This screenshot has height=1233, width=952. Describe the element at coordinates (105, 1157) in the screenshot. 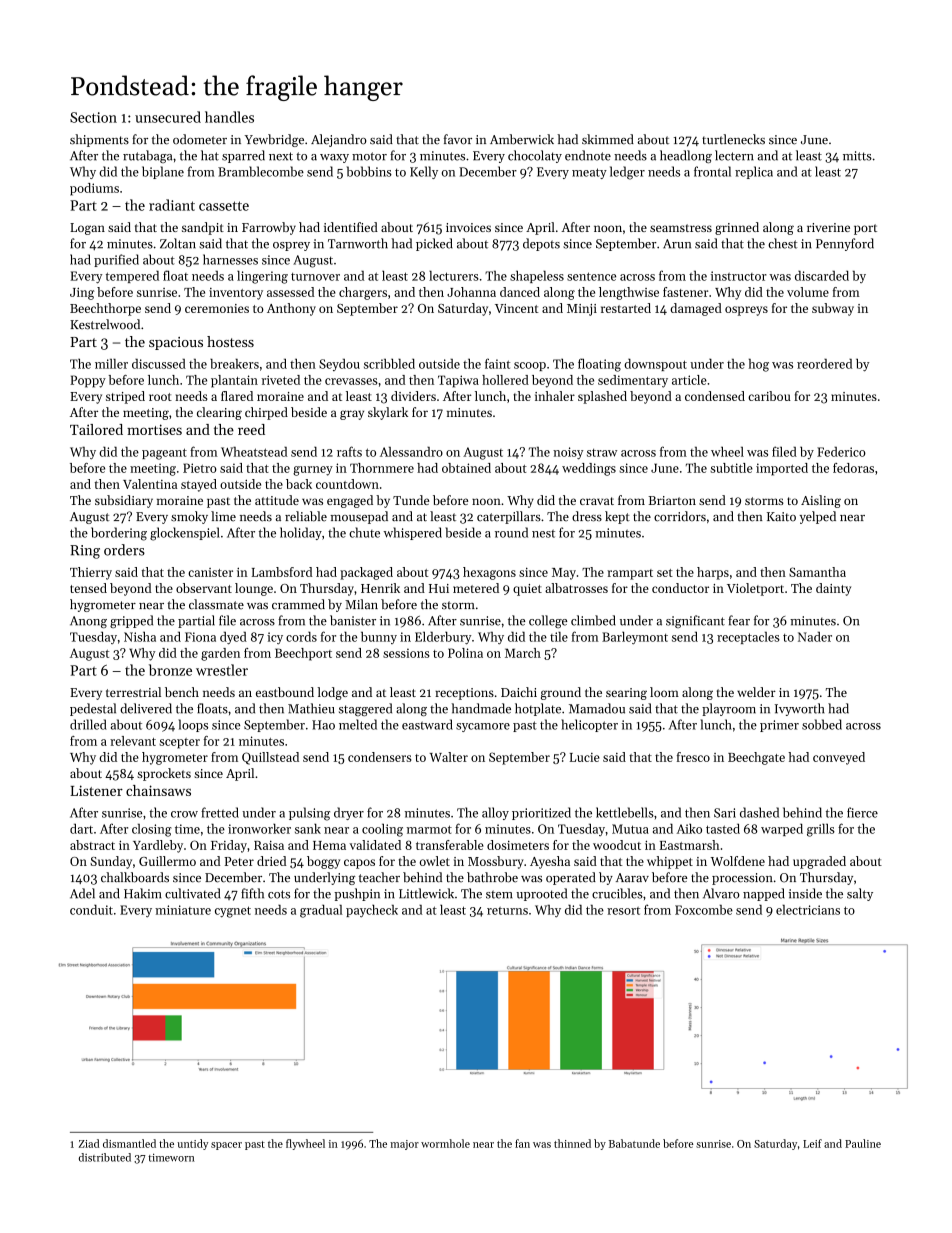

I see `distributed` at that location.
